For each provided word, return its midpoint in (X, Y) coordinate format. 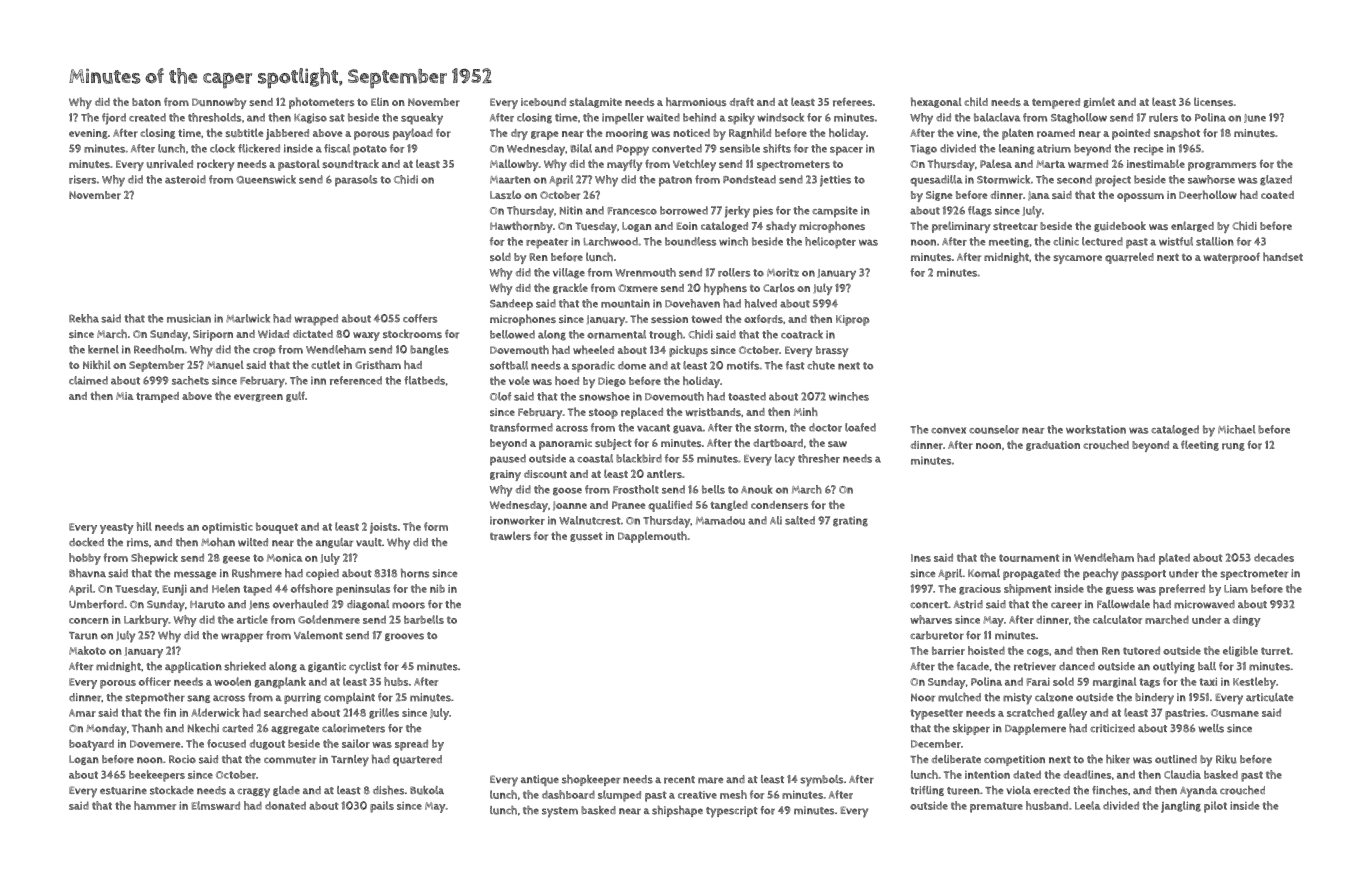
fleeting (1200, 445)
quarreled (1129, 258)
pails (382, 807)
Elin (380, 101)
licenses (1213, 101)
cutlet (325, 364)
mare (710, 780)
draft (742, 102)
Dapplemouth (652, 537)
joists (383, 528)
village (569, 273)
